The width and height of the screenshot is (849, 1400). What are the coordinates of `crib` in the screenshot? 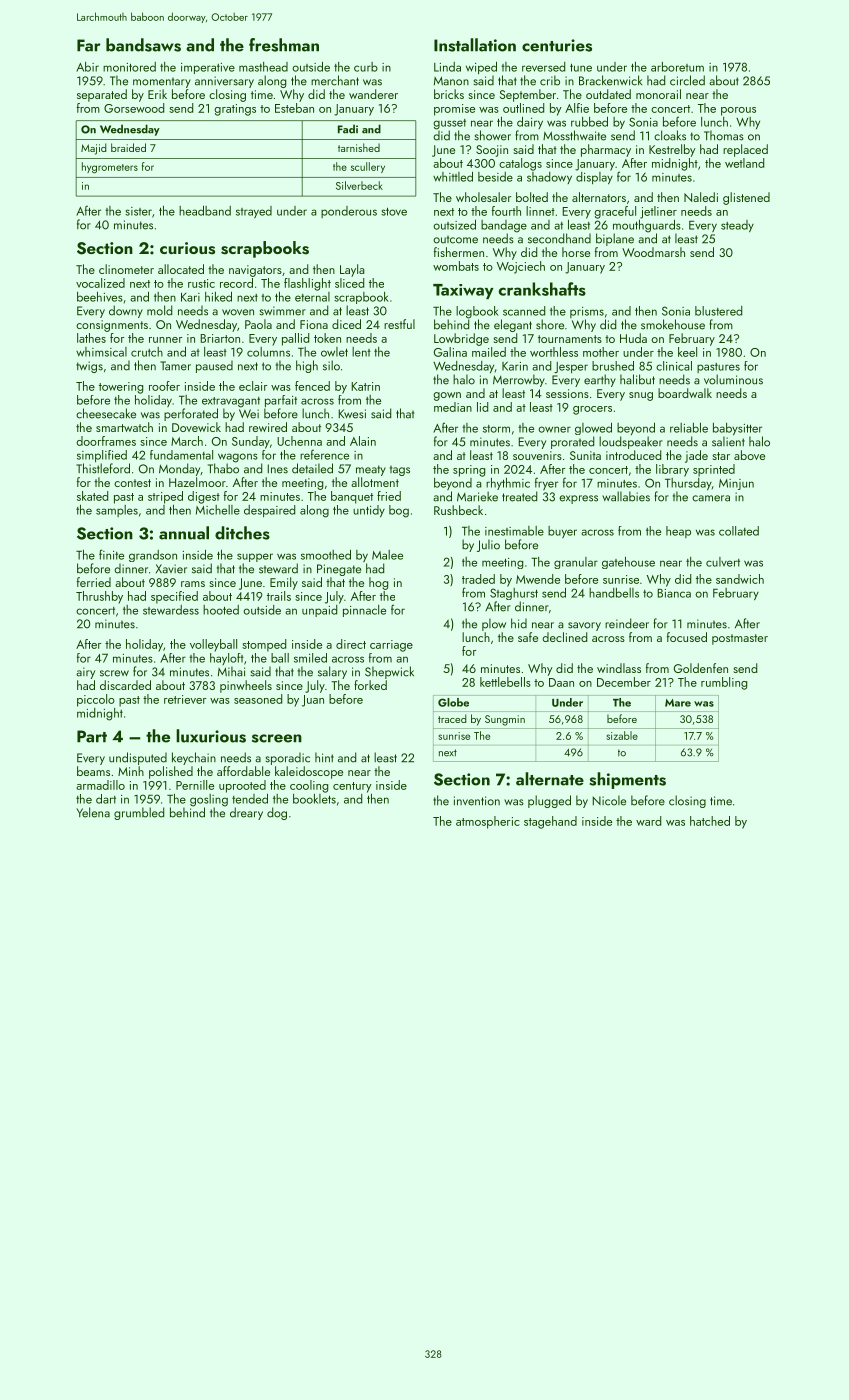 It's located at (550, 80).
